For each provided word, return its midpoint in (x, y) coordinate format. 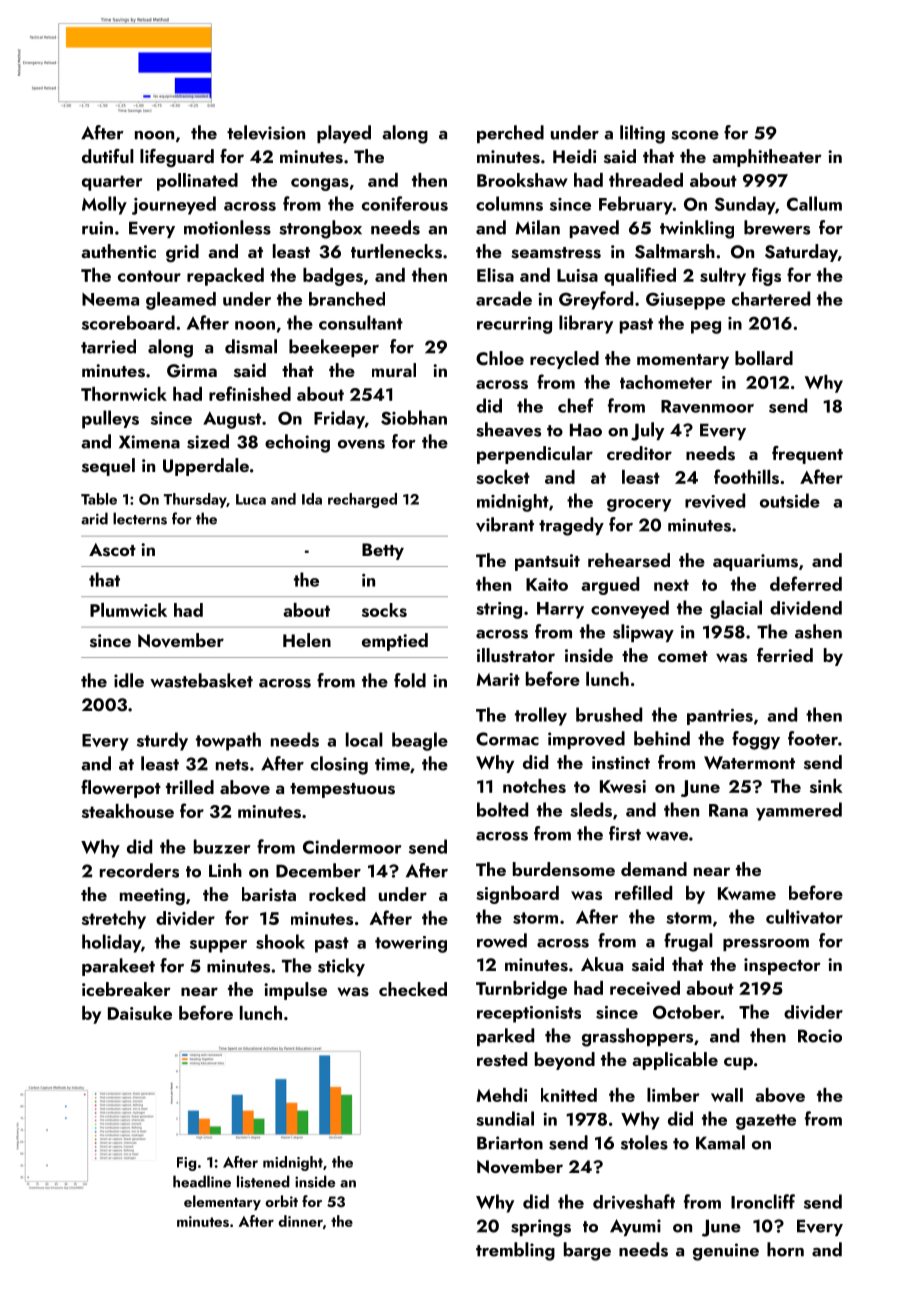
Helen (307, 640)
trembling (515, 1251)
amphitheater (767, 158)
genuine (726, 1252)
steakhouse (128, 811)
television (266, 132)
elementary (222, 1203)
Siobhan (414, 417)
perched (510, 134)
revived (715, 500)
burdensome (564, 869)
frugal (688, 942)
